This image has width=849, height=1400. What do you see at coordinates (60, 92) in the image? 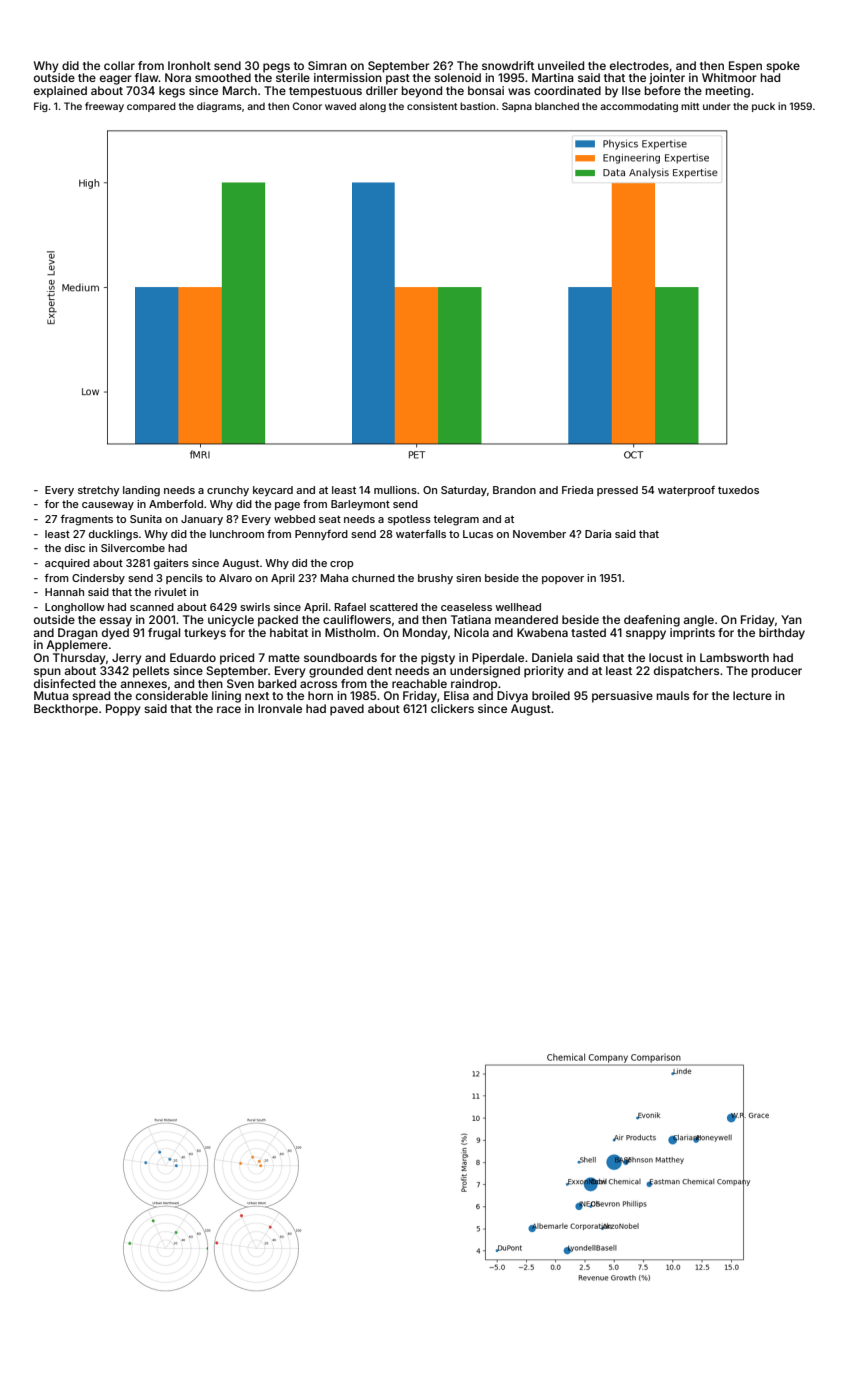
I see `explained` at bounding box center [60, 92].
